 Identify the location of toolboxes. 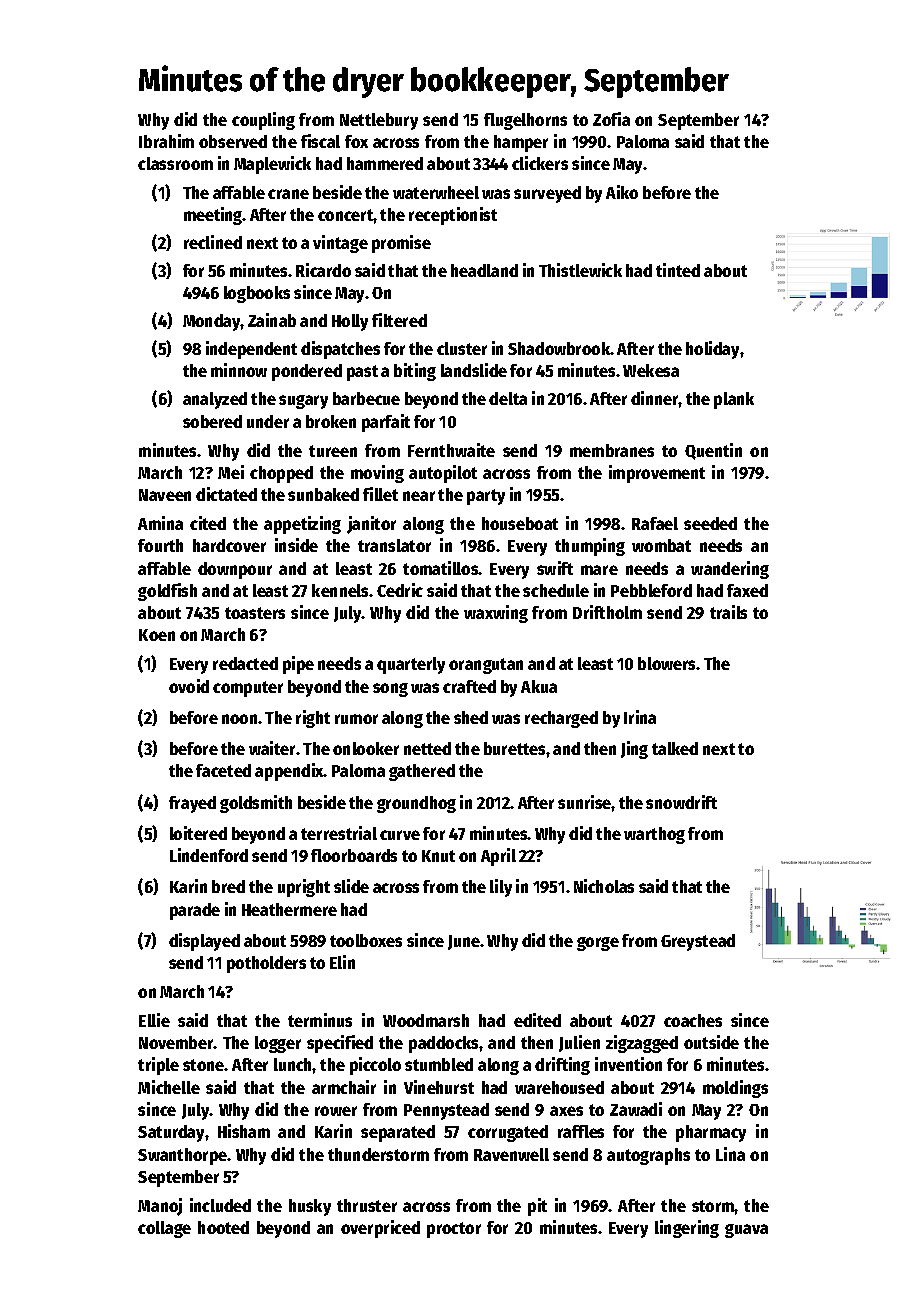
(366, 940).
